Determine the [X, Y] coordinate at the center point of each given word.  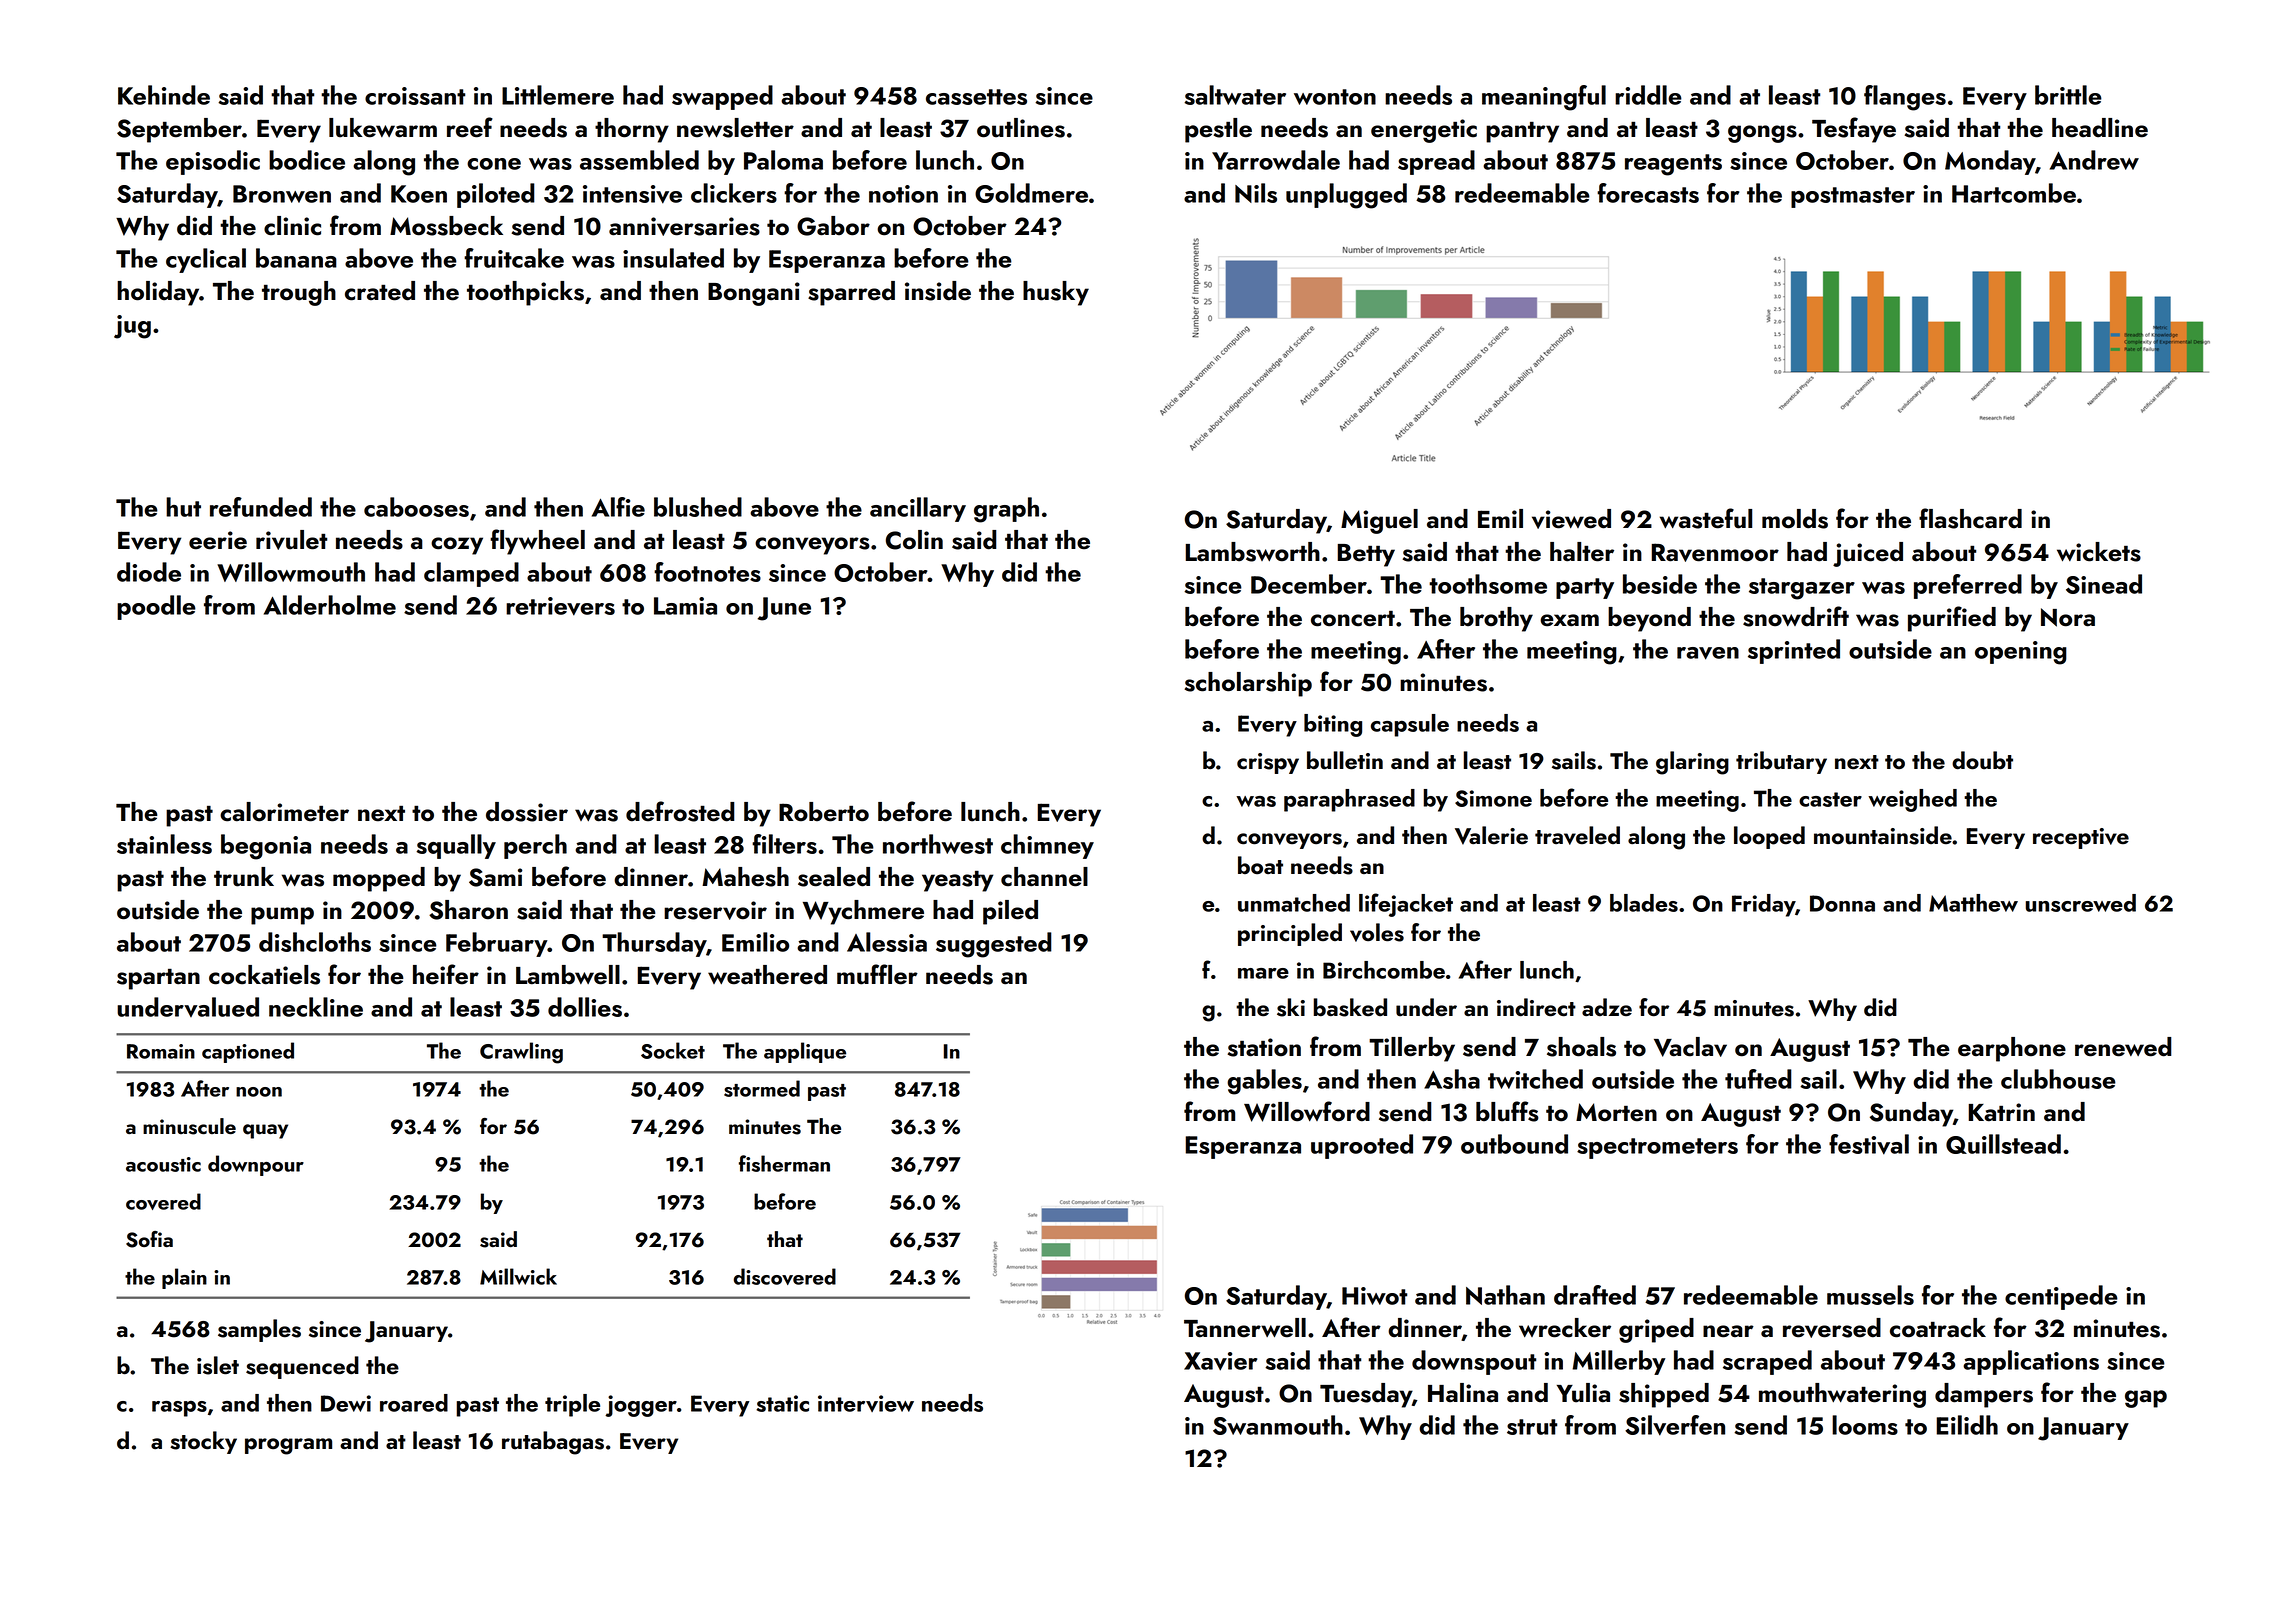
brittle [2068, 95]
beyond [1649, 619]
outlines [1021, 128]
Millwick [518, 1276]
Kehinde [164, 95]
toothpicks [525, 293]
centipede [2061, 1297]
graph [1006, 510]
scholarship [1248, 684]
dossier [527, 812]
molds [1795, 519]
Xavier [1220, 1361]
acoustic [163, 1164]
